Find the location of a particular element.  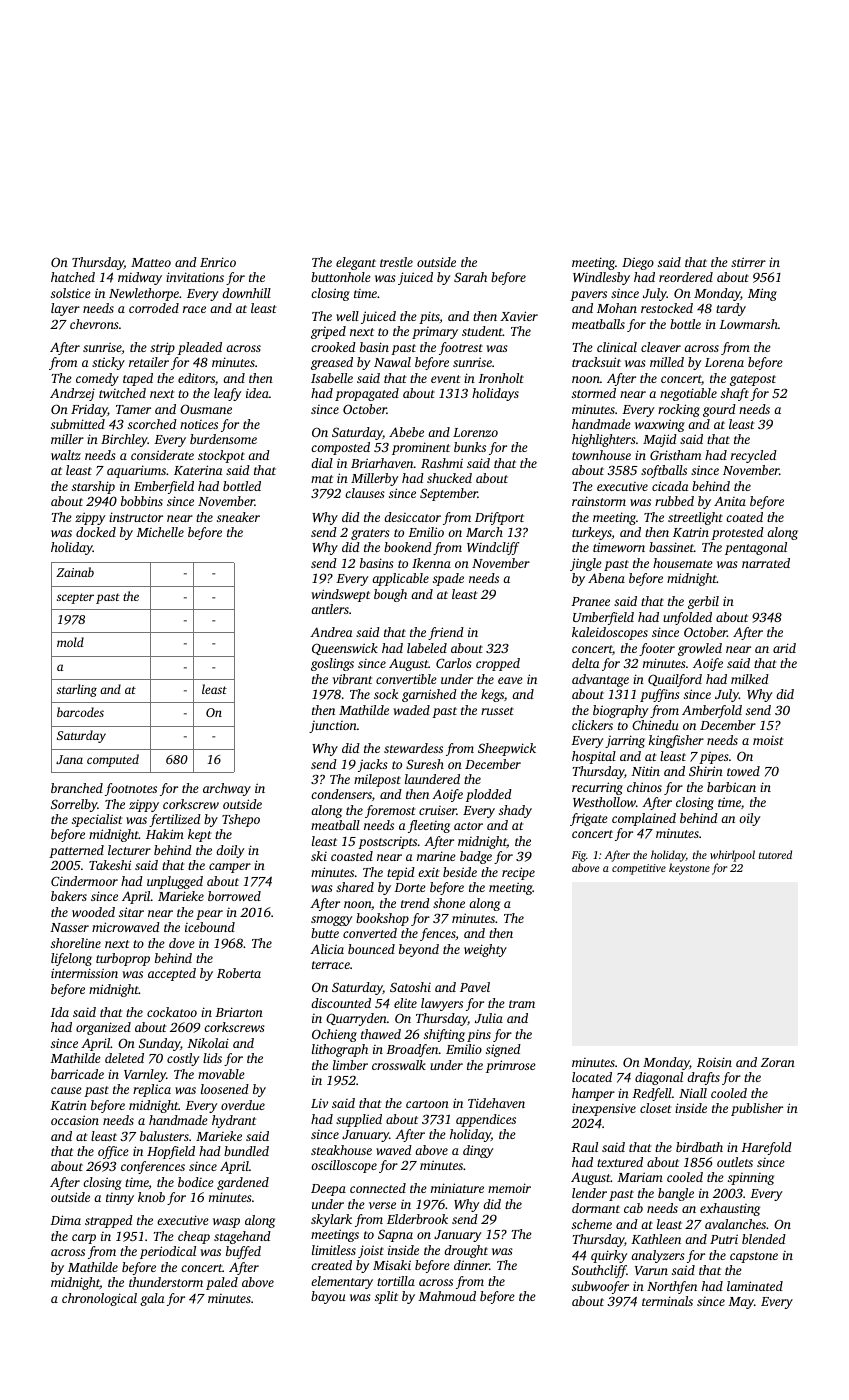

housemate is located at coordinates (683, 563).
